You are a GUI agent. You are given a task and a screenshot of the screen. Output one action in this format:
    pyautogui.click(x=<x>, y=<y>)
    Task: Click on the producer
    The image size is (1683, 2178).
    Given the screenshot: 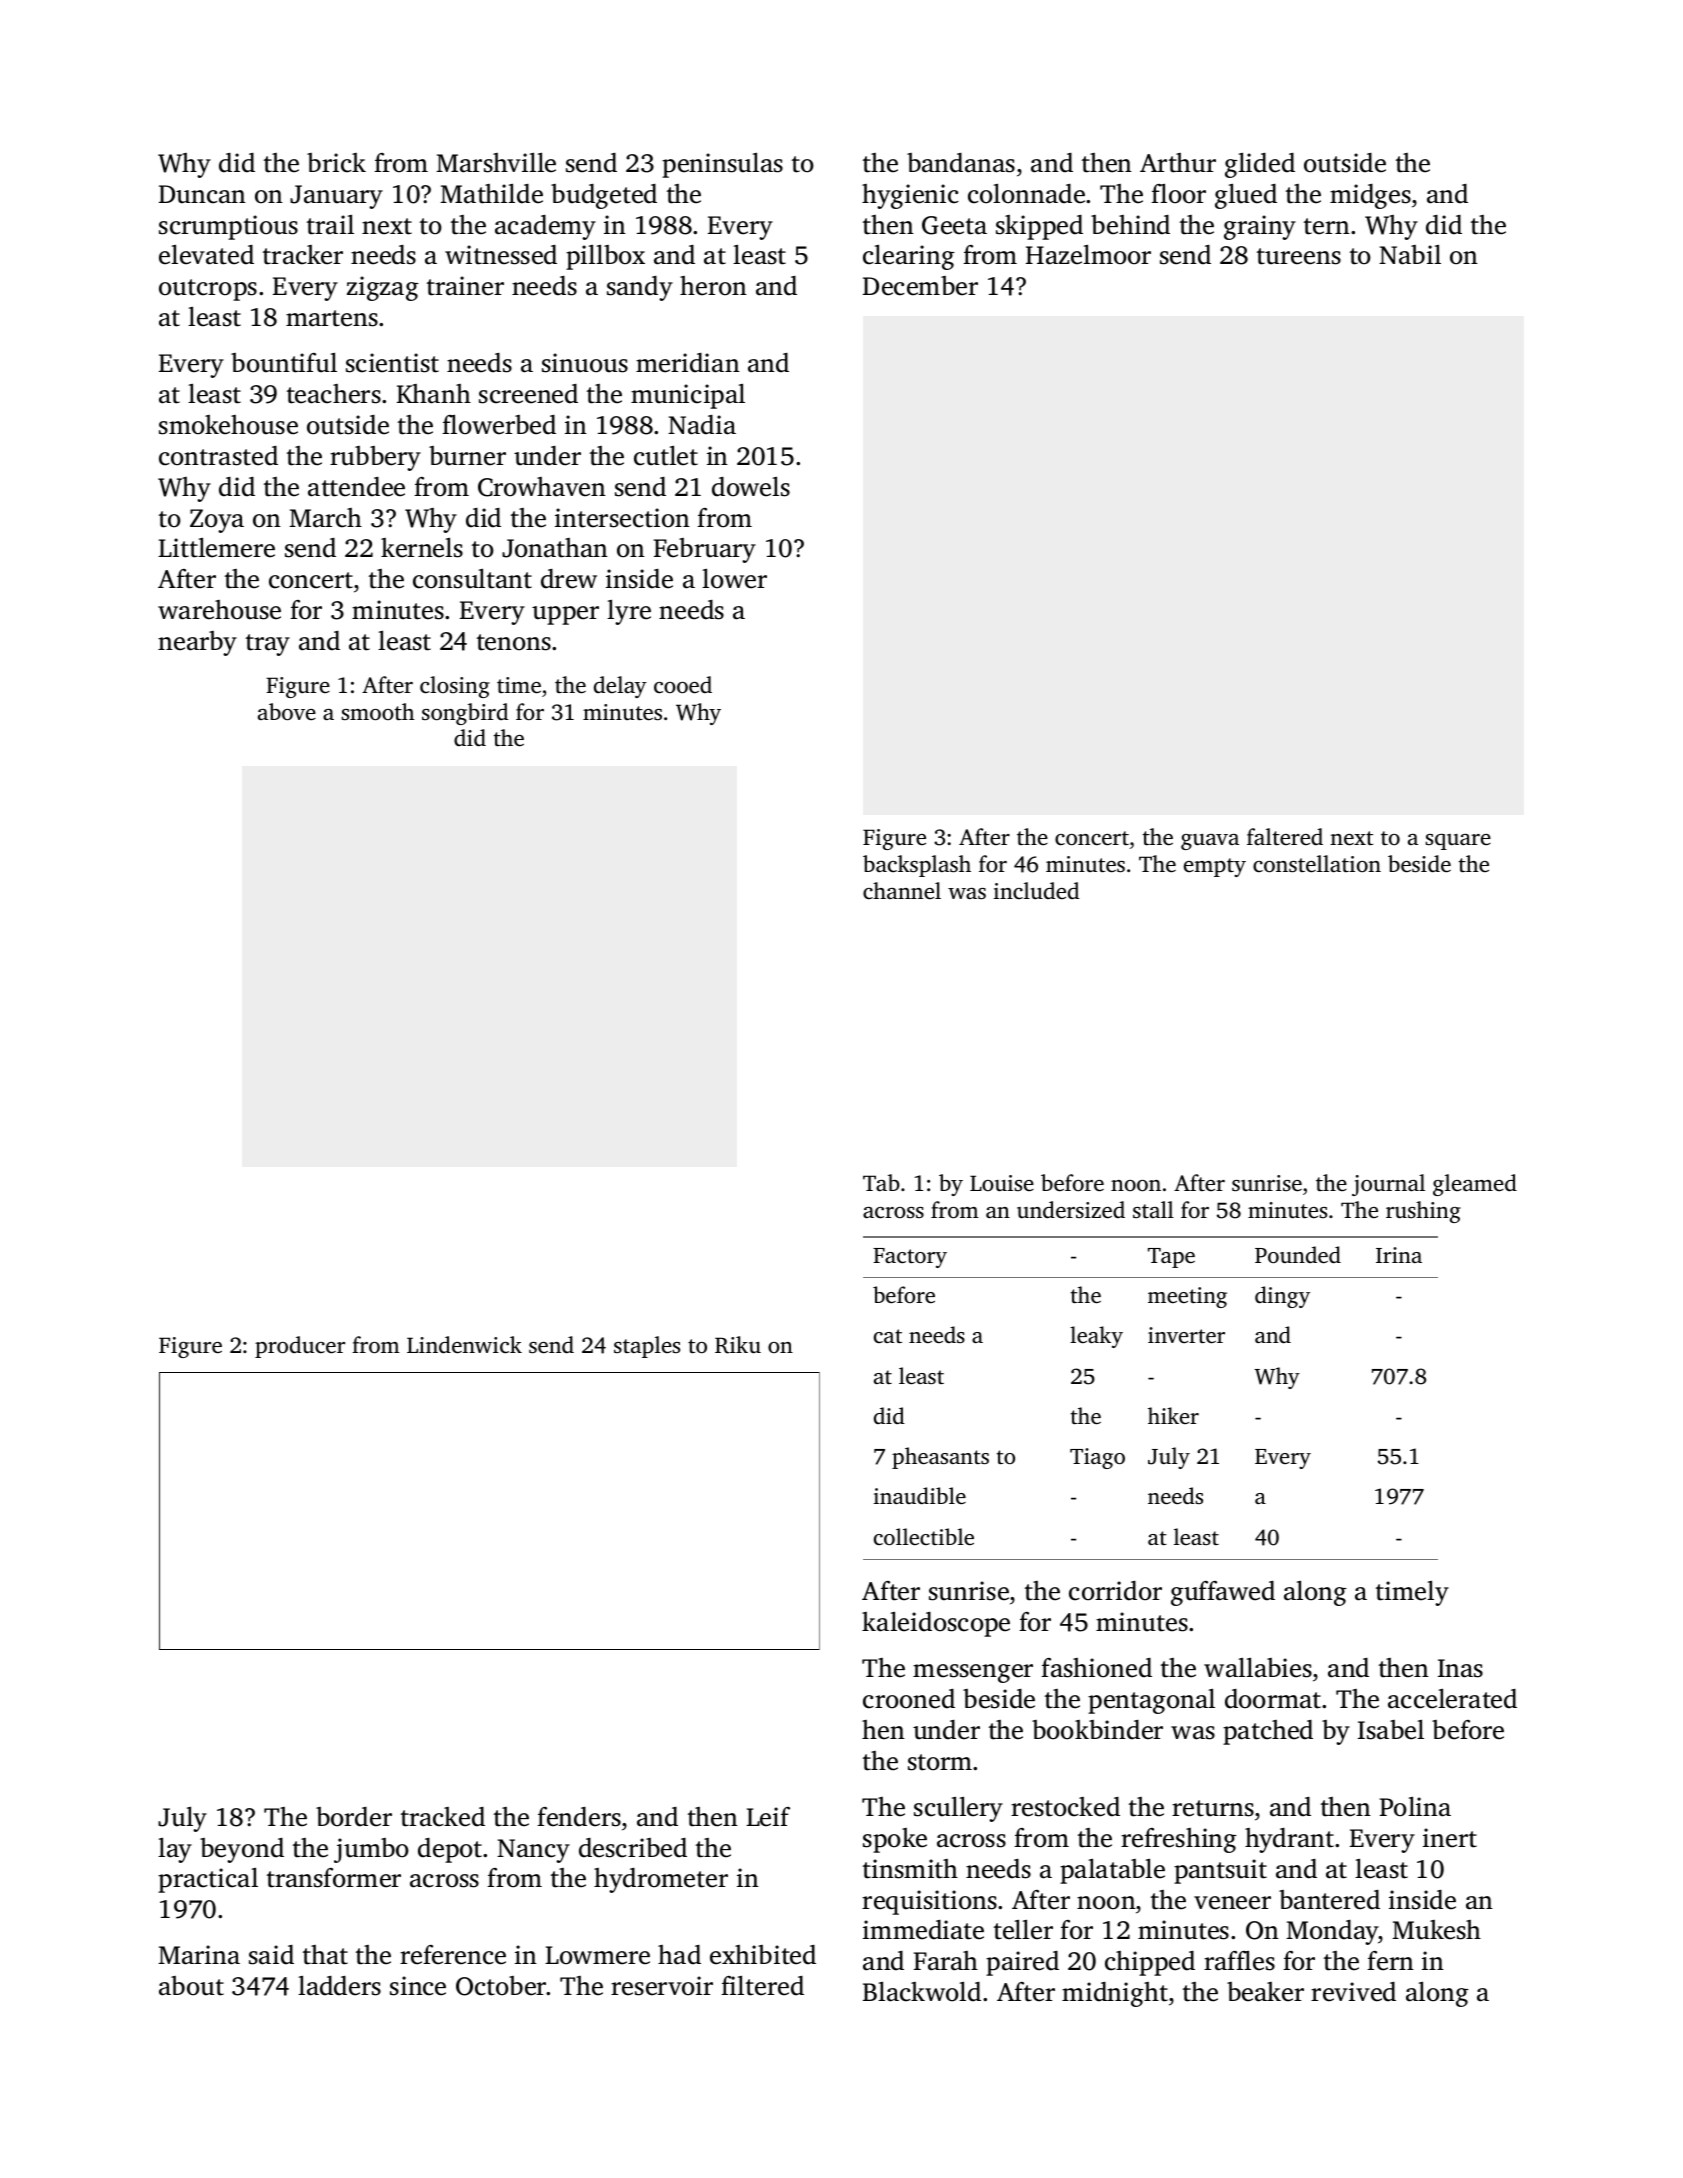 What is the action you would take?
    pyautogui.click(x=300, y=1347)
